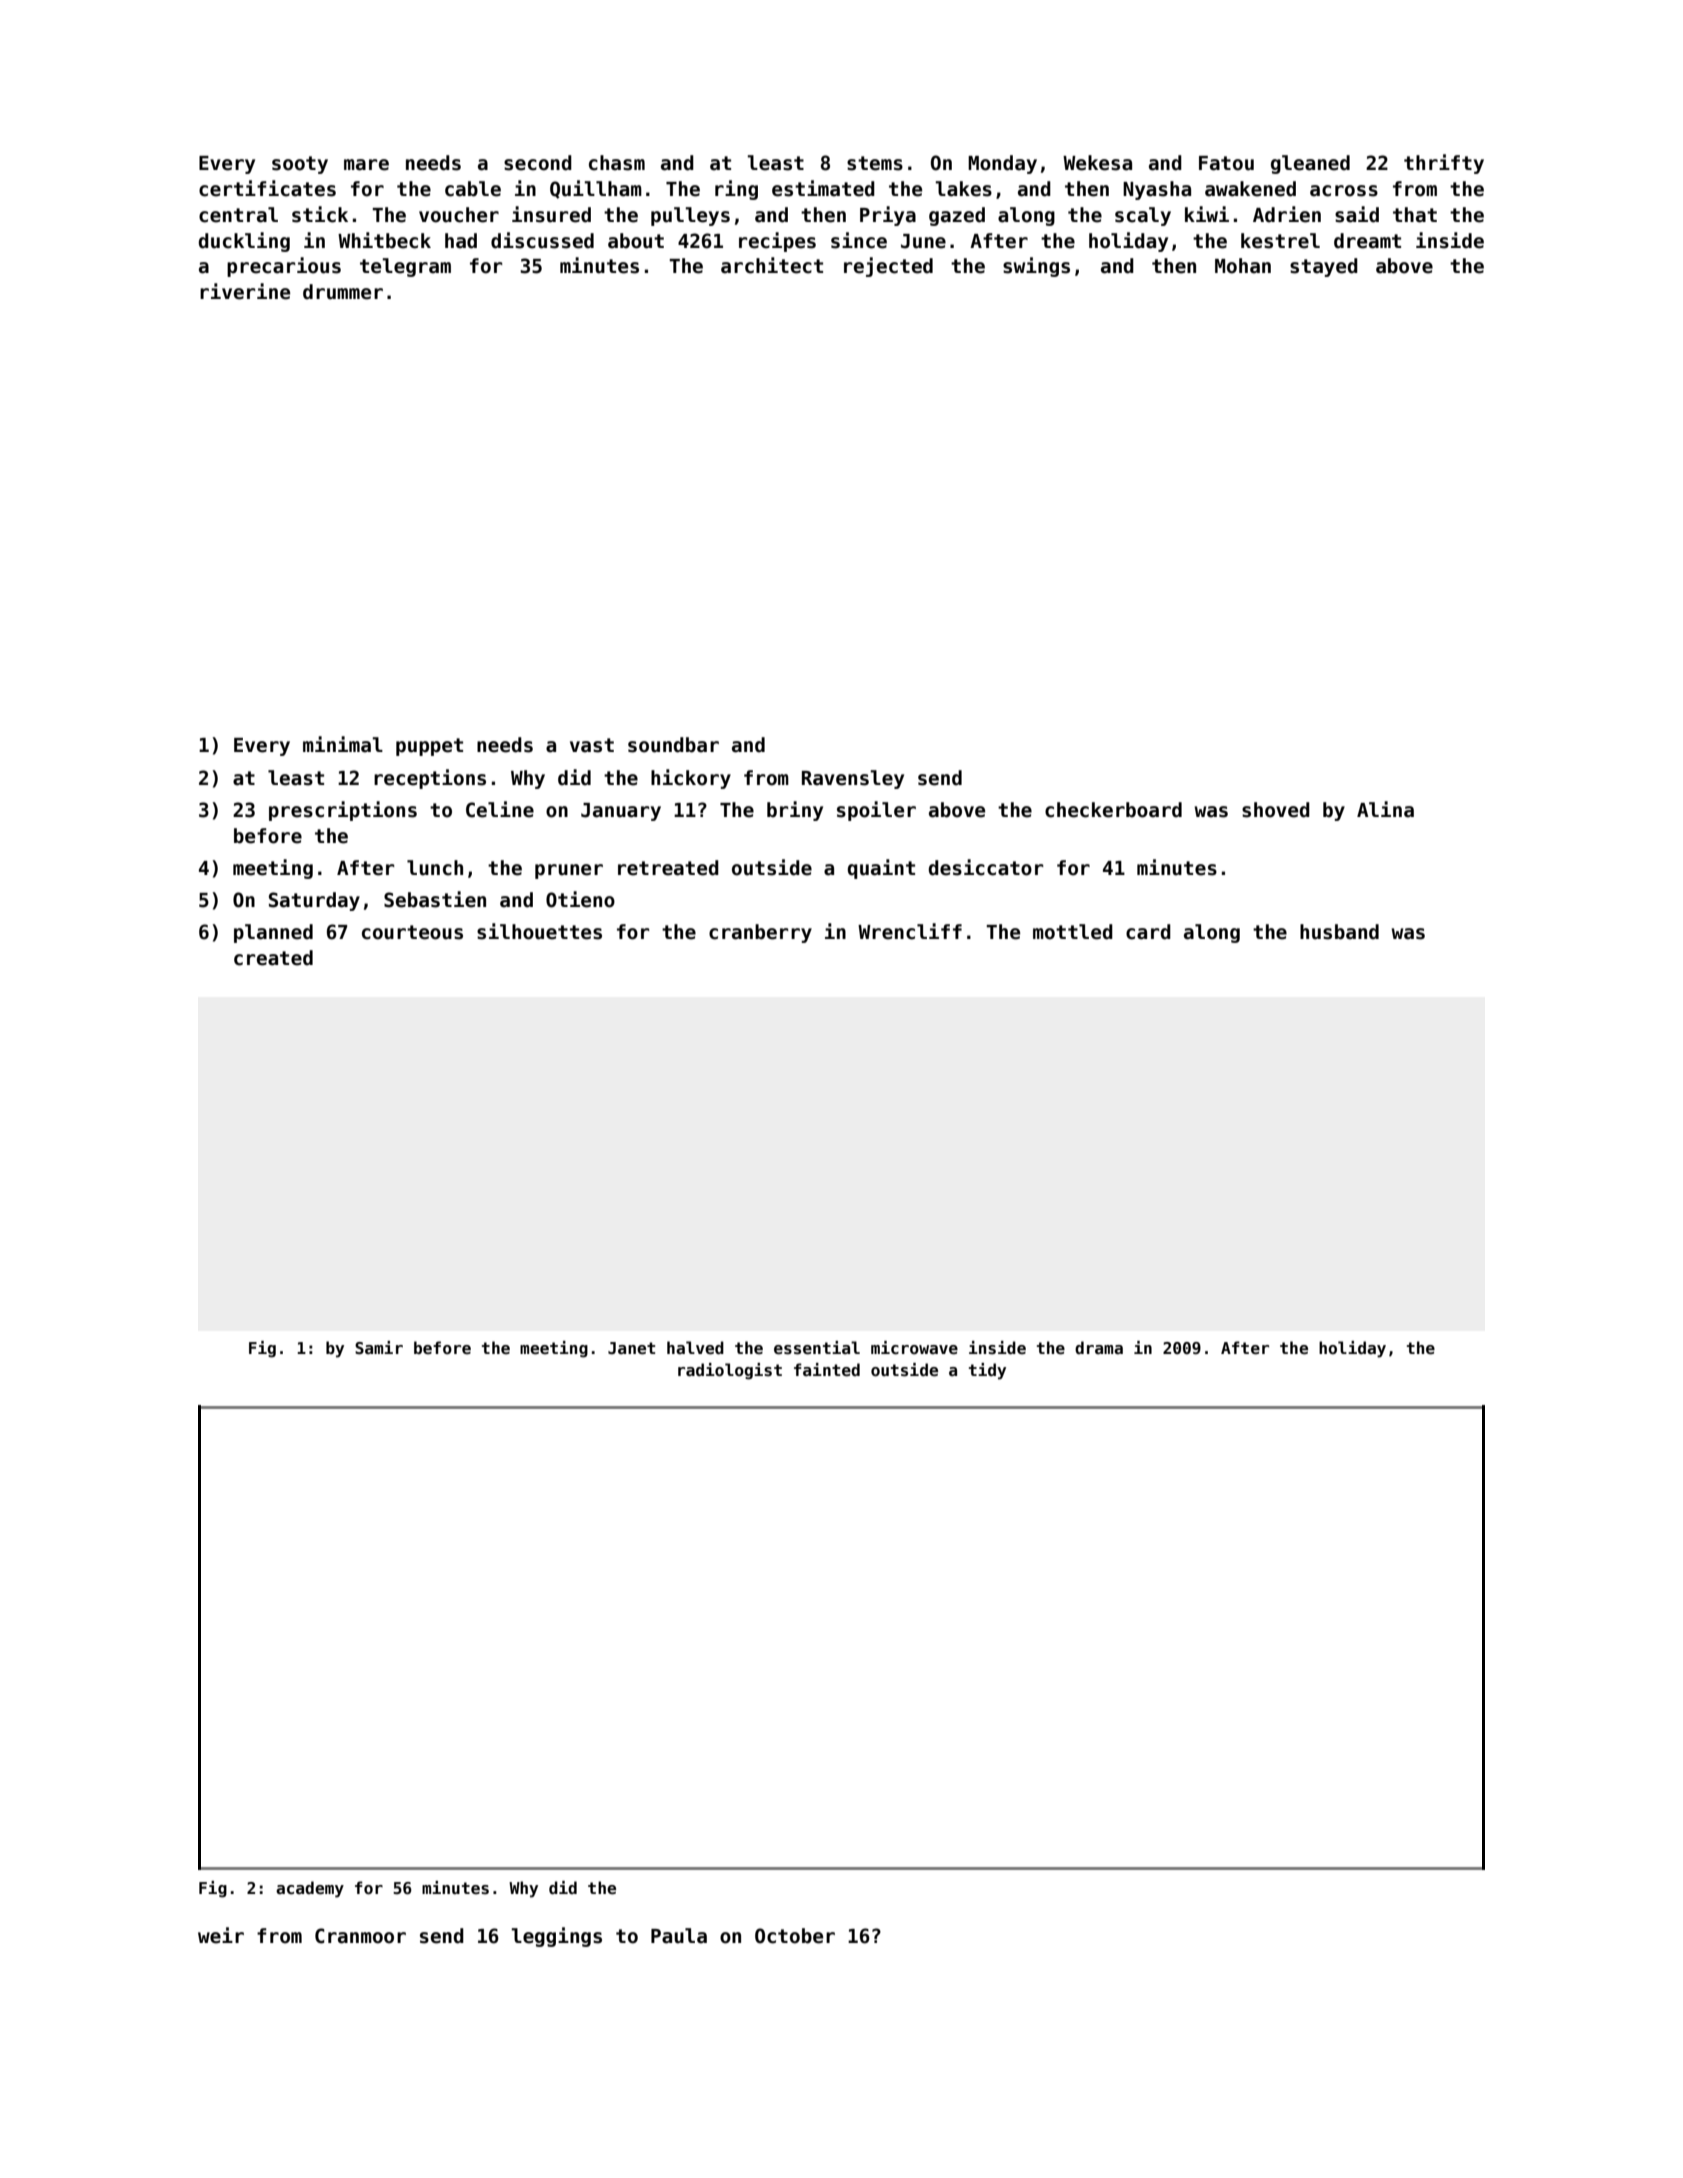 Image resolution: width=1683 pixels, height=2178 pixels. What do you see at coordinates (1444, 164) in the screenshot?
I see `thrifty` at bounding box center [1444, 164].
